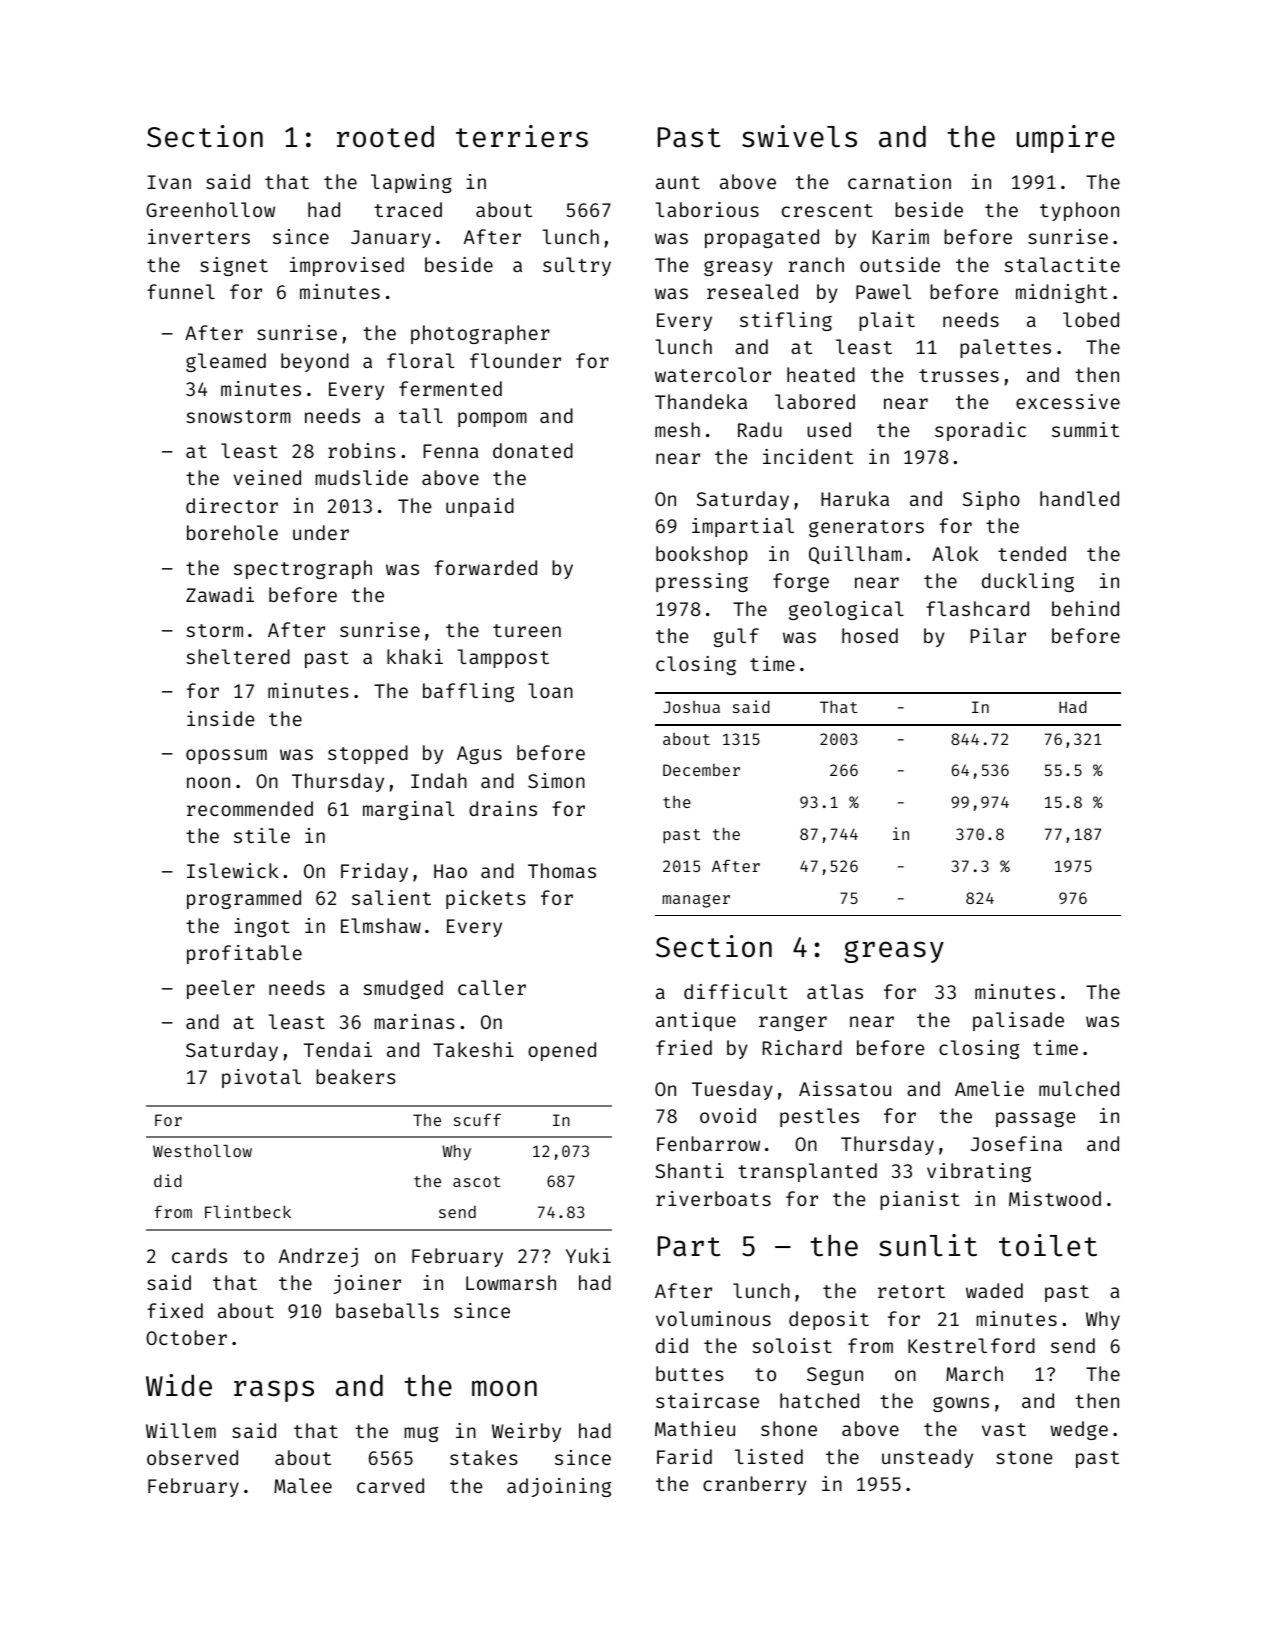  What do you see at coordinates (835, 991) in the screenshot?
I see `atlas` at bounding box center [835, 991].
